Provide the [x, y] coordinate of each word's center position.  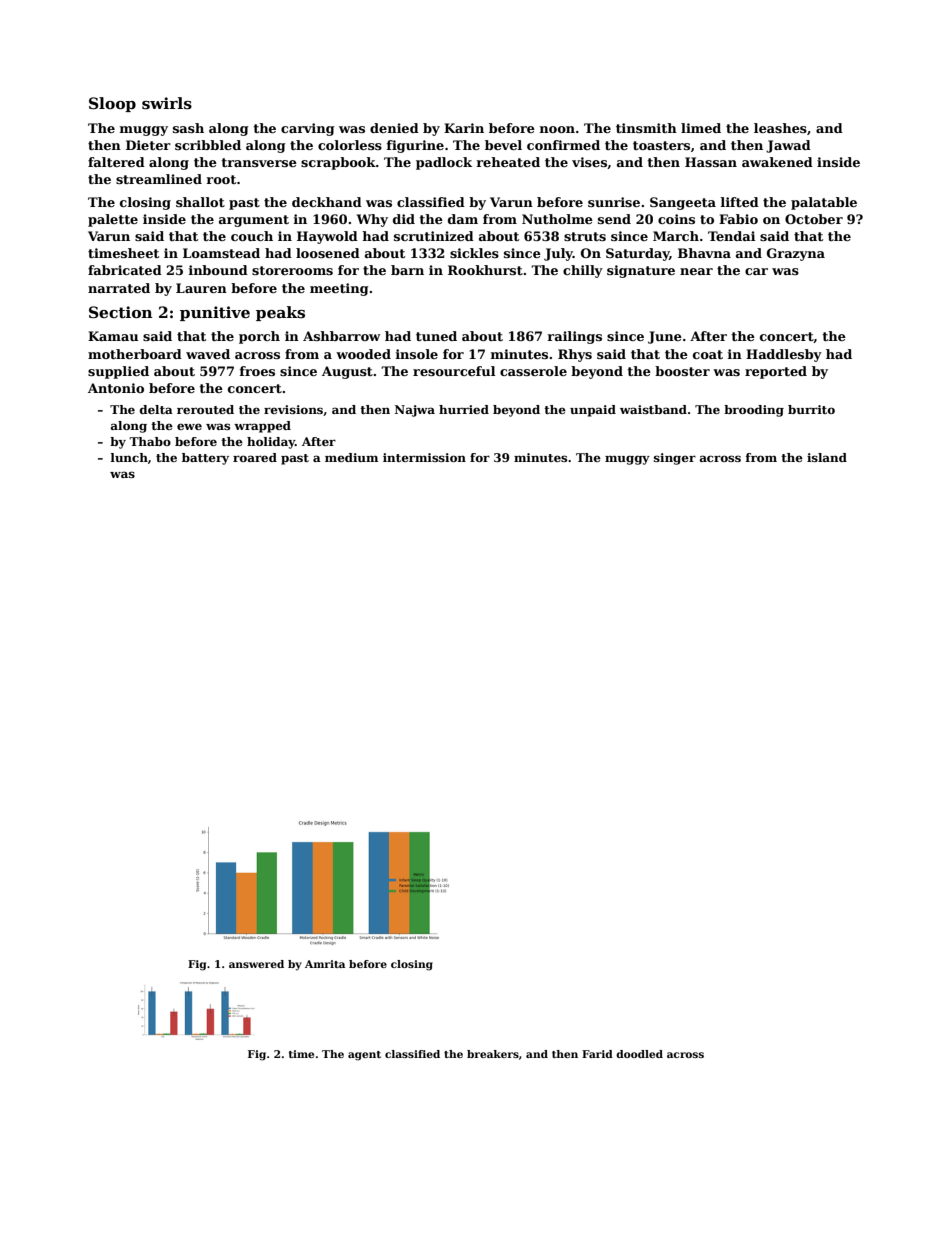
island [827, 457]
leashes [780, 128]
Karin [464, 128]
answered [256, 964]
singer [675, 459]
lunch [129, 457]
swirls [167, 103]
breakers [493, 1054]
